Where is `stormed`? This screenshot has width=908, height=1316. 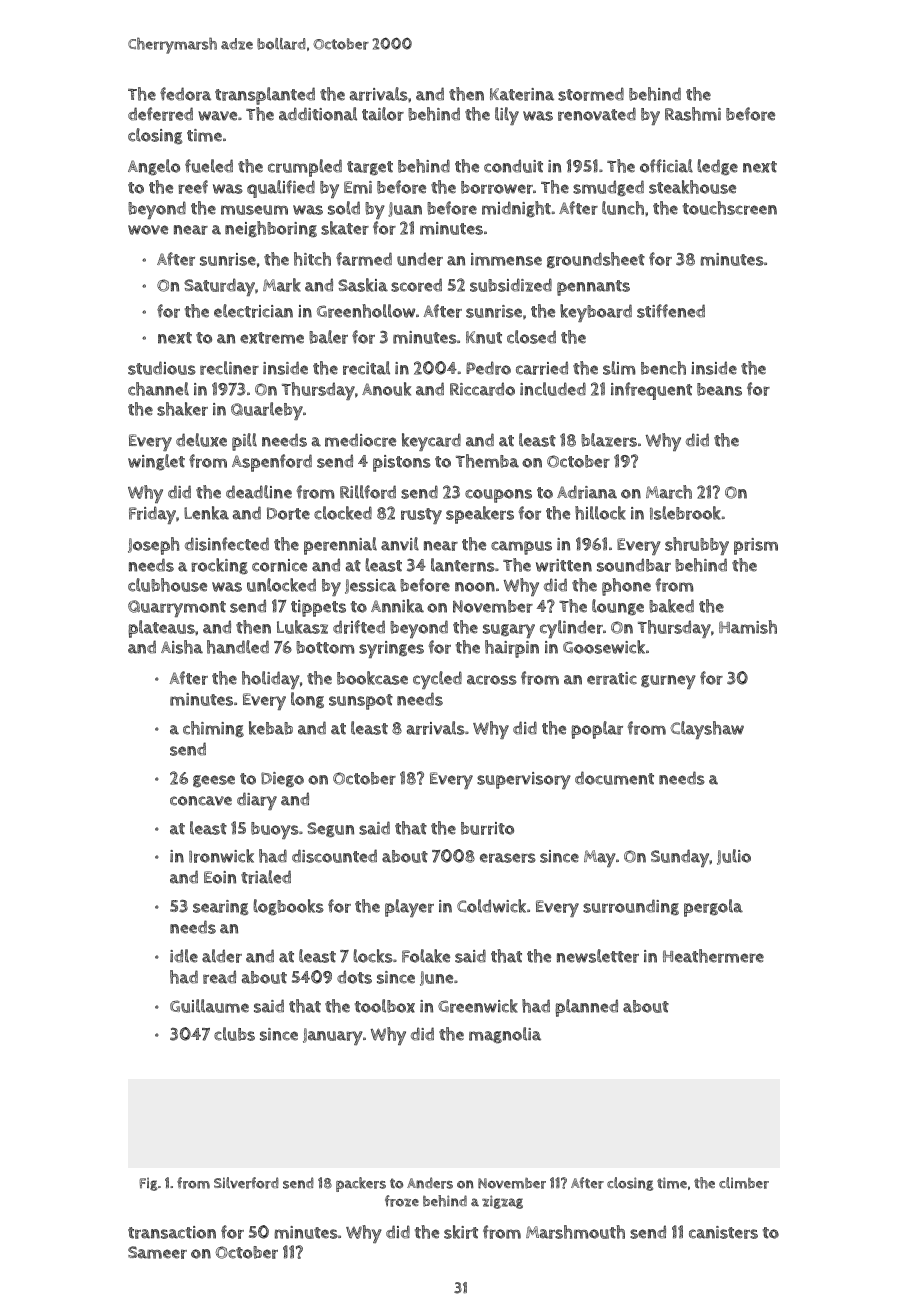
stormed is located at coordinates (591, 94).
